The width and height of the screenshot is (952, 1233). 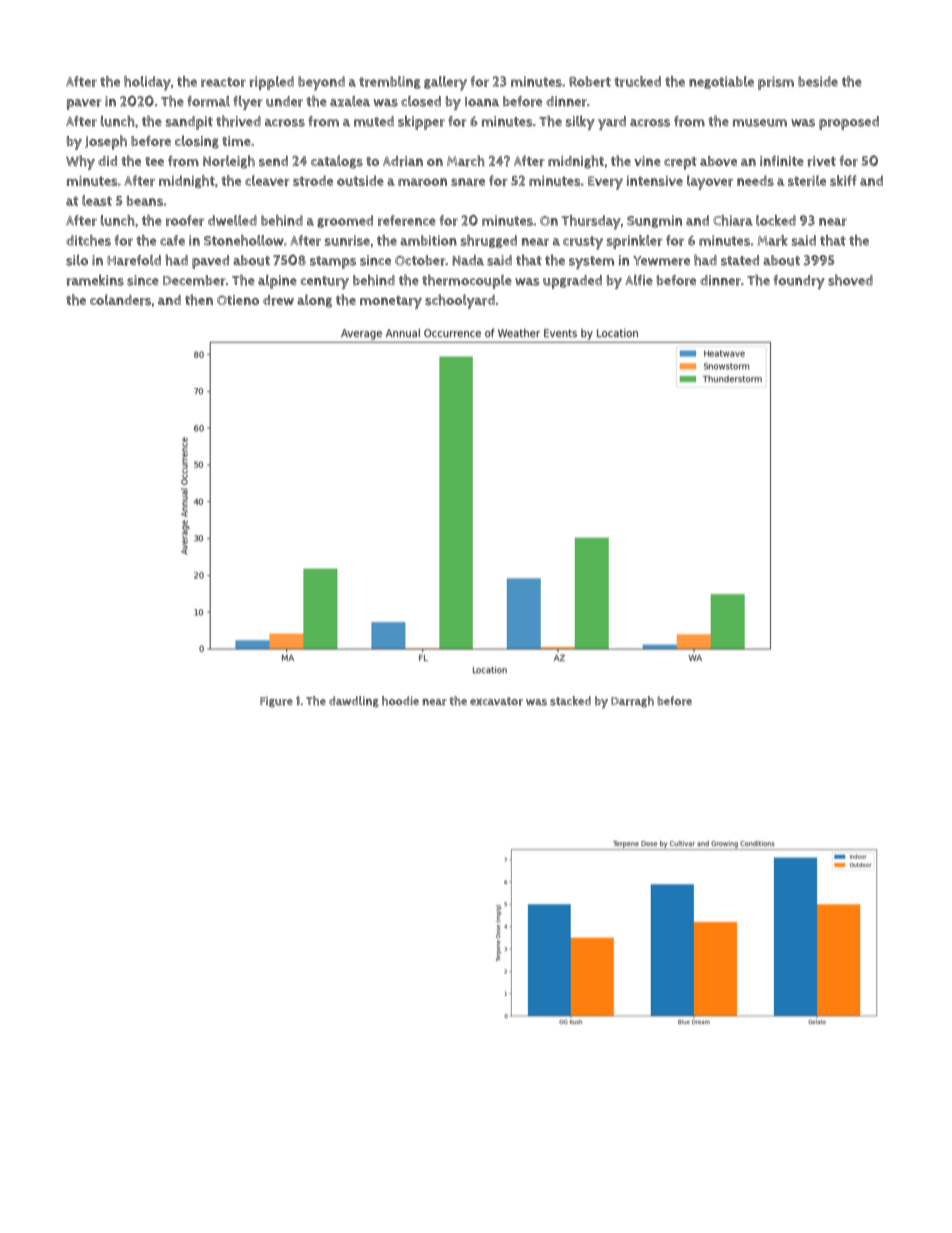 What do you see at coordinates (572, 282) in the screenshot?
I see `upgraded` at bounding box center [572, 282].
